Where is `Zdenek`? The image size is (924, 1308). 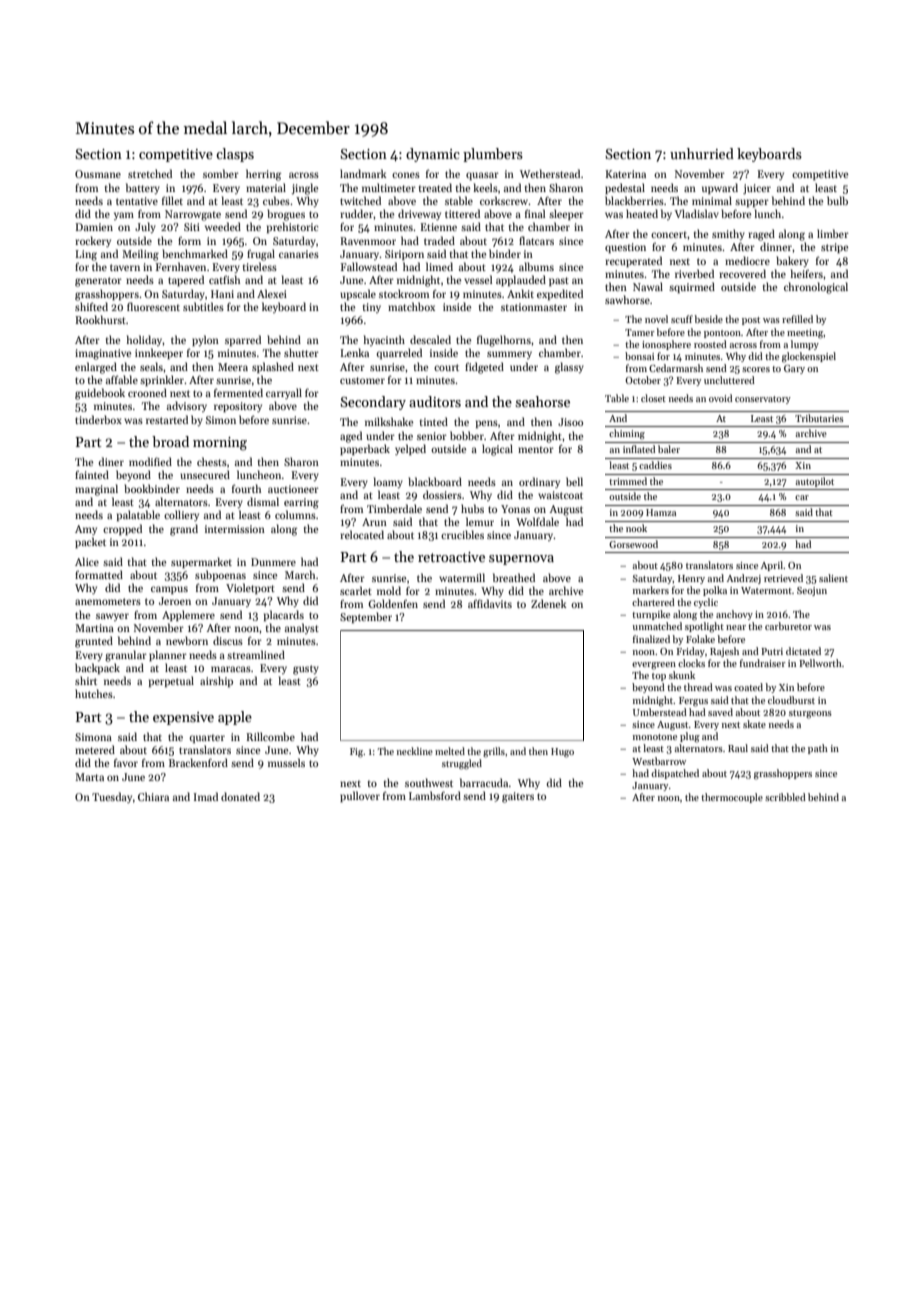 Zdenek is located at coordinates (549, 603).
